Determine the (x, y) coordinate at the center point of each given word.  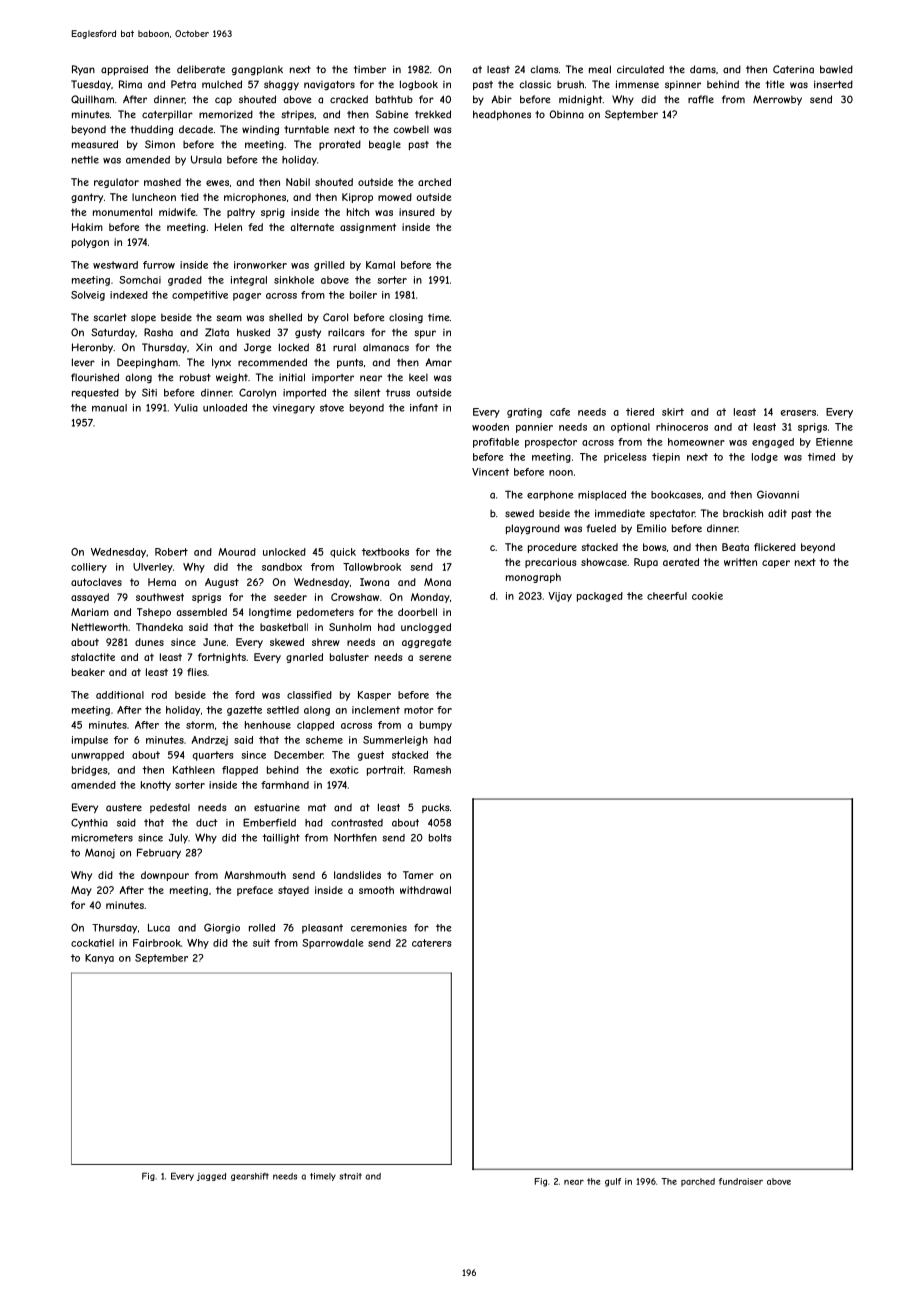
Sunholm (350, 627)
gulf (613, 1182)
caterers (432, 943)
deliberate (201, 69)
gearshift (250, 1177)
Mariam (90, 612)
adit (777, 513)
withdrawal (425, 890)
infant (424, 408)
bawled (836, 69)
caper (776, 564)
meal (600, 69)
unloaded (225, 408)
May (81, 891)
